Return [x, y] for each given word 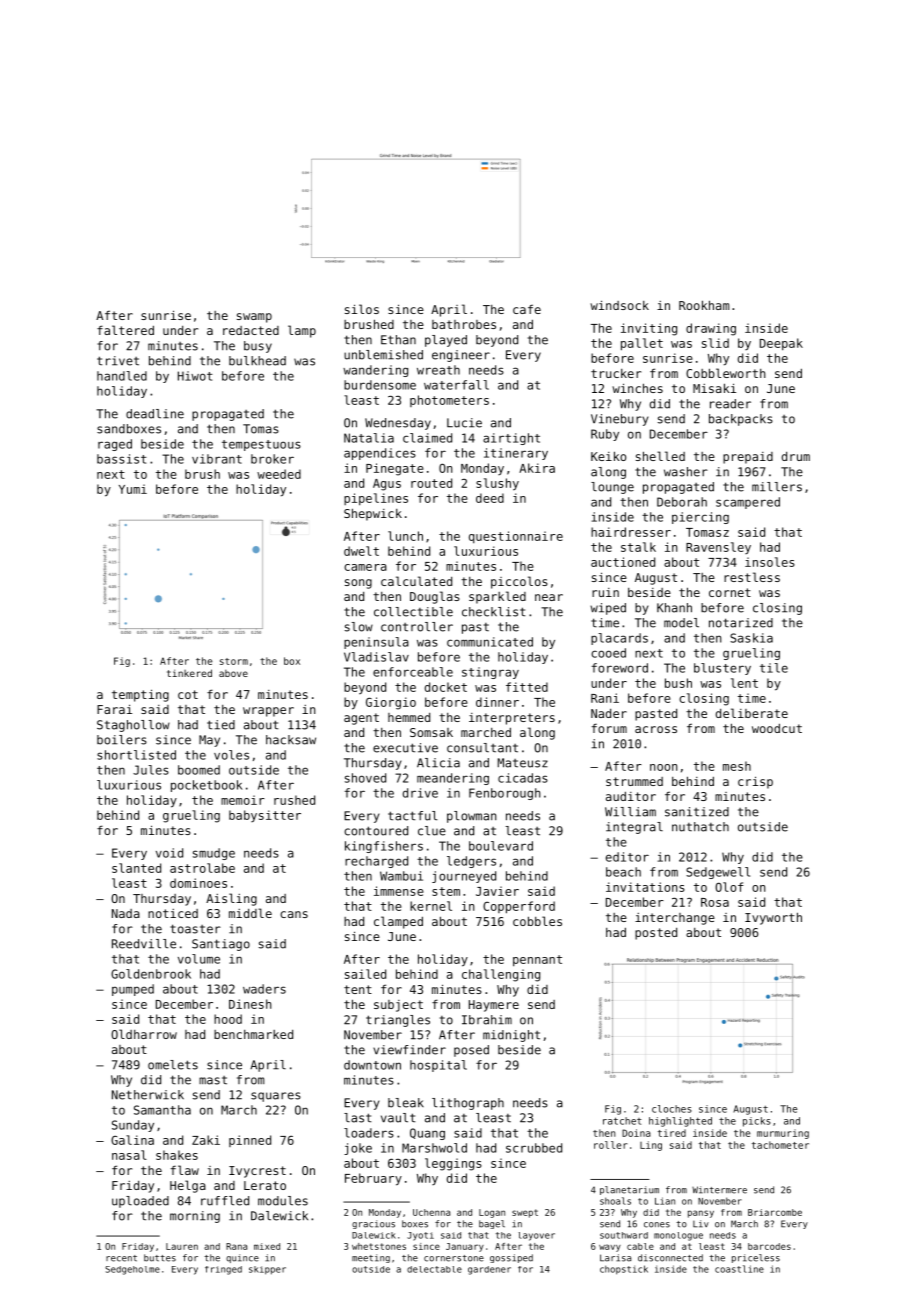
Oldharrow [144, 1034]
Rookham [704, 305]
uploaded [140, 1202]
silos [362, 309]
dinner [497, 702]
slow [359, 627]
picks [757, 1122]
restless [752, 577]
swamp [254, 318]
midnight [511, 1036]
